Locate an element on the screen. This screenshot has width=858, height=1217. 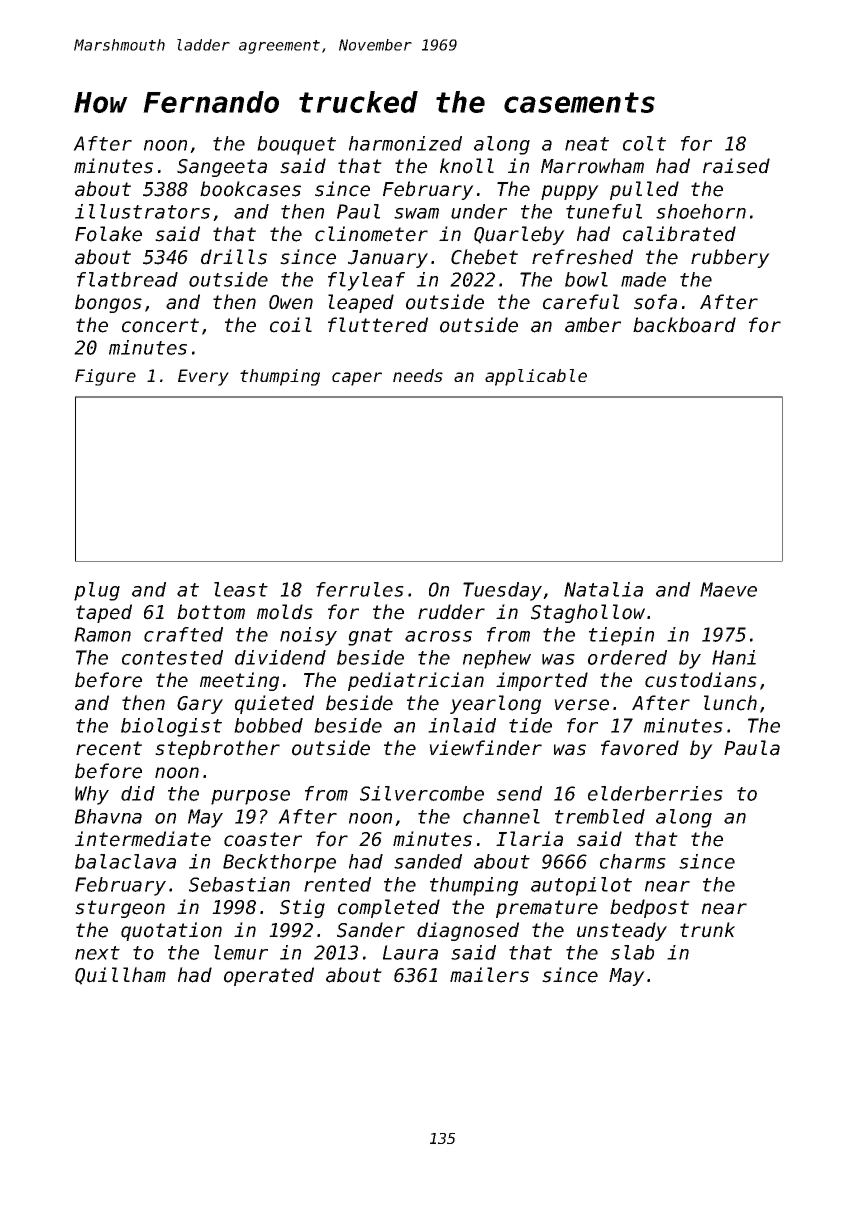
favored is located at coordinates (640, 748).
